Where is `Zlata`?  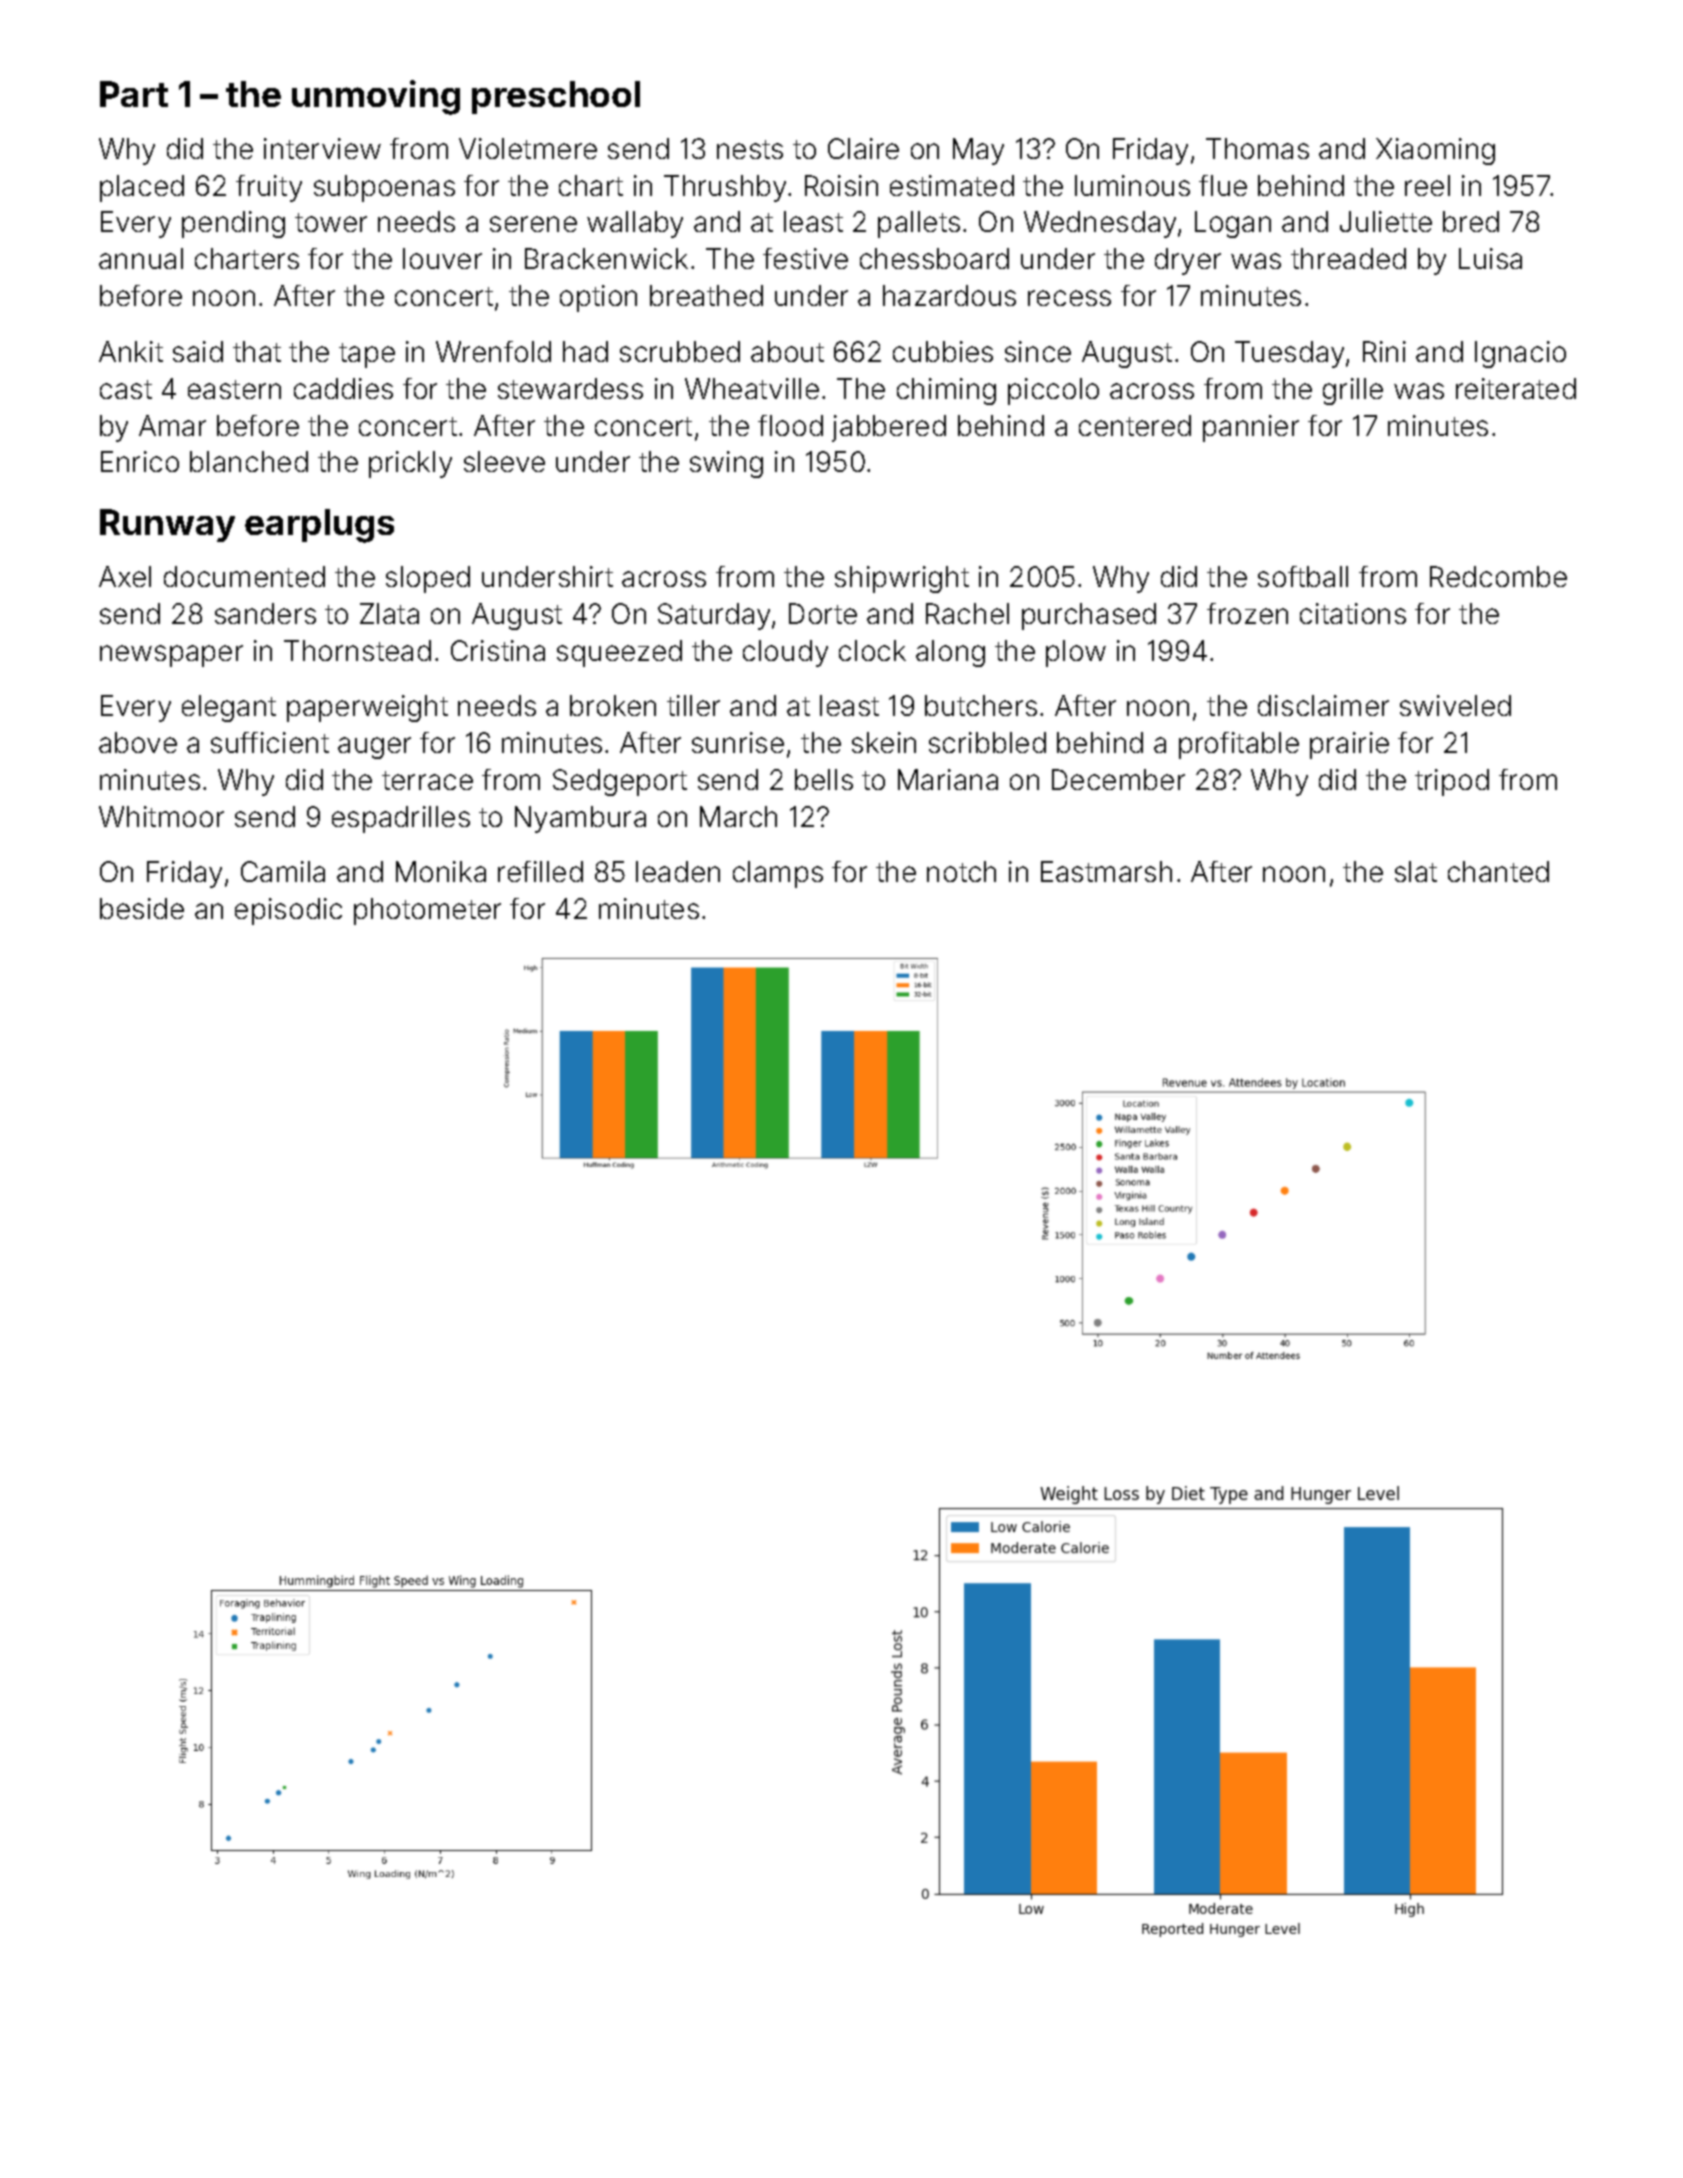 Zlata is located at coordinates (389, 613).
